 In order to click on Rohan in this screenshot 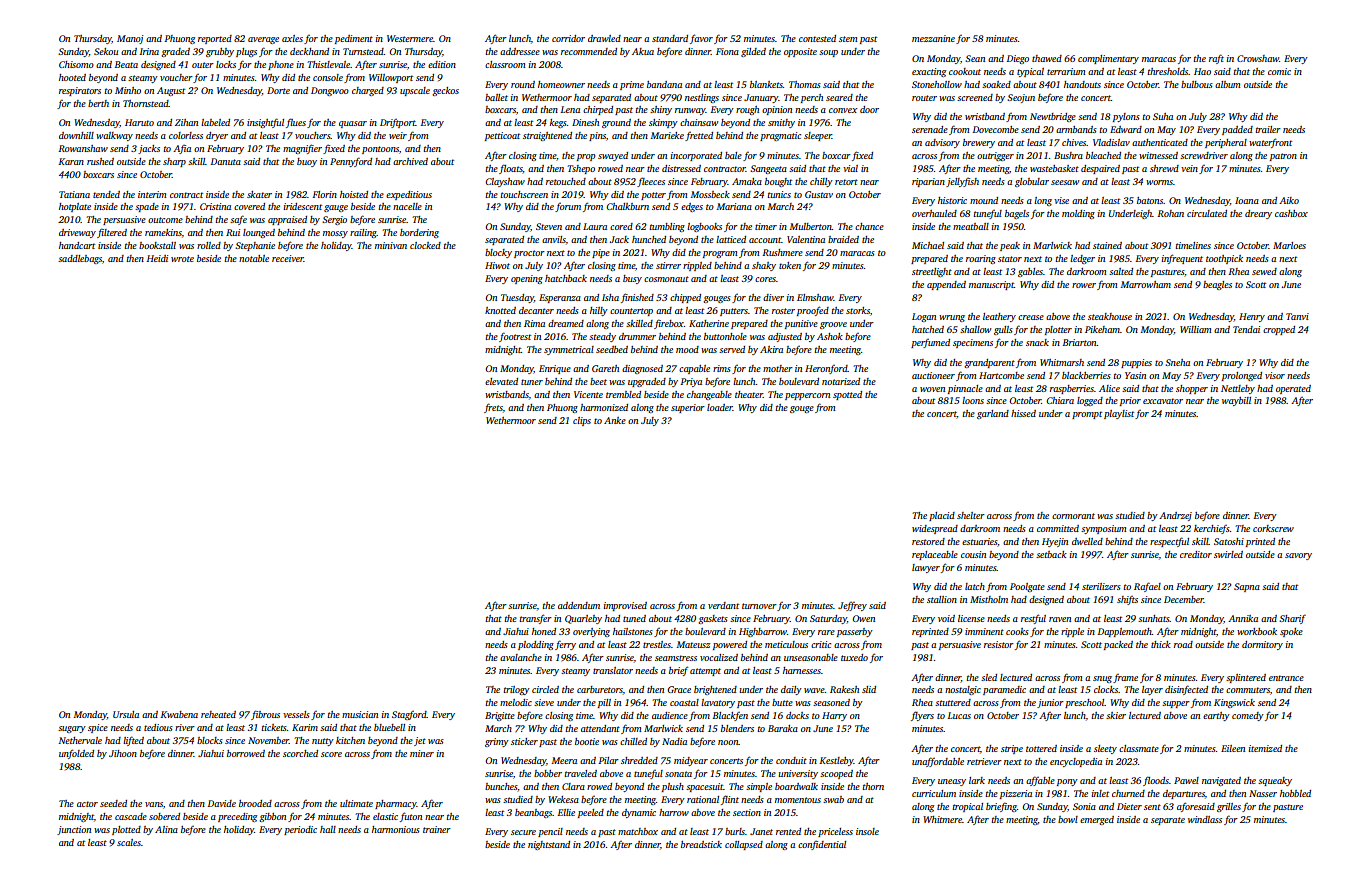, I will do `click(1170, 213)`.
